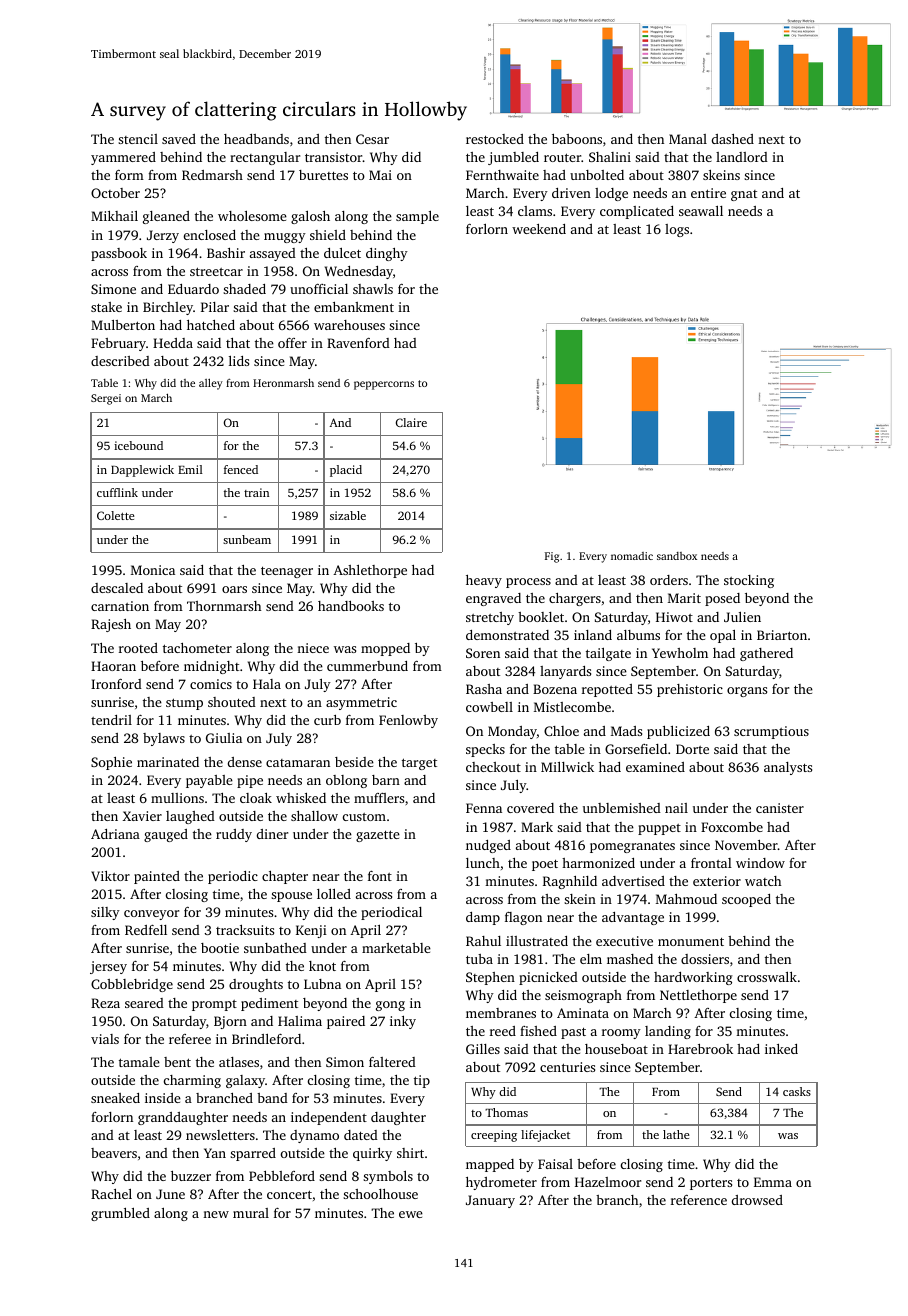  What do you see at coordinates (744, 195) in the page?
I see `gnat` at bounding box center [744, 195].
